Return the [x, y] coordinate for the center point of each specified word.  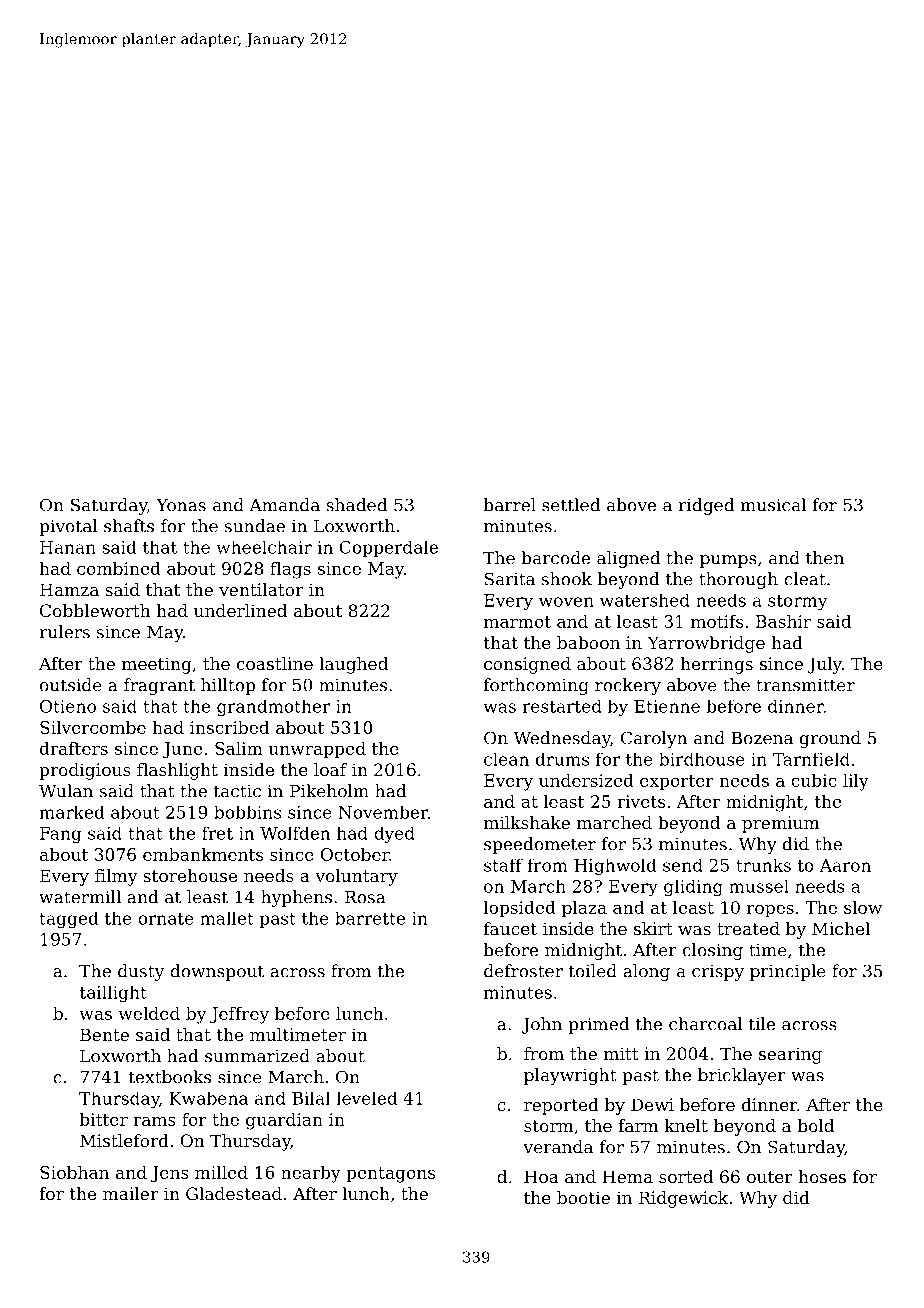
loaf [330, 769]
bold [816, 1125]
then [825, 558]
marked [72, 812]
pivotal [68, 527]
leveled [366, 1098]
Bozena [762, 738]
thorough [738, 580]
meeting [157, 665]
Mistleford [124, 1140]
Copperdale [388, 549]
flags [290, 570]
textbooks [170, 1077]
